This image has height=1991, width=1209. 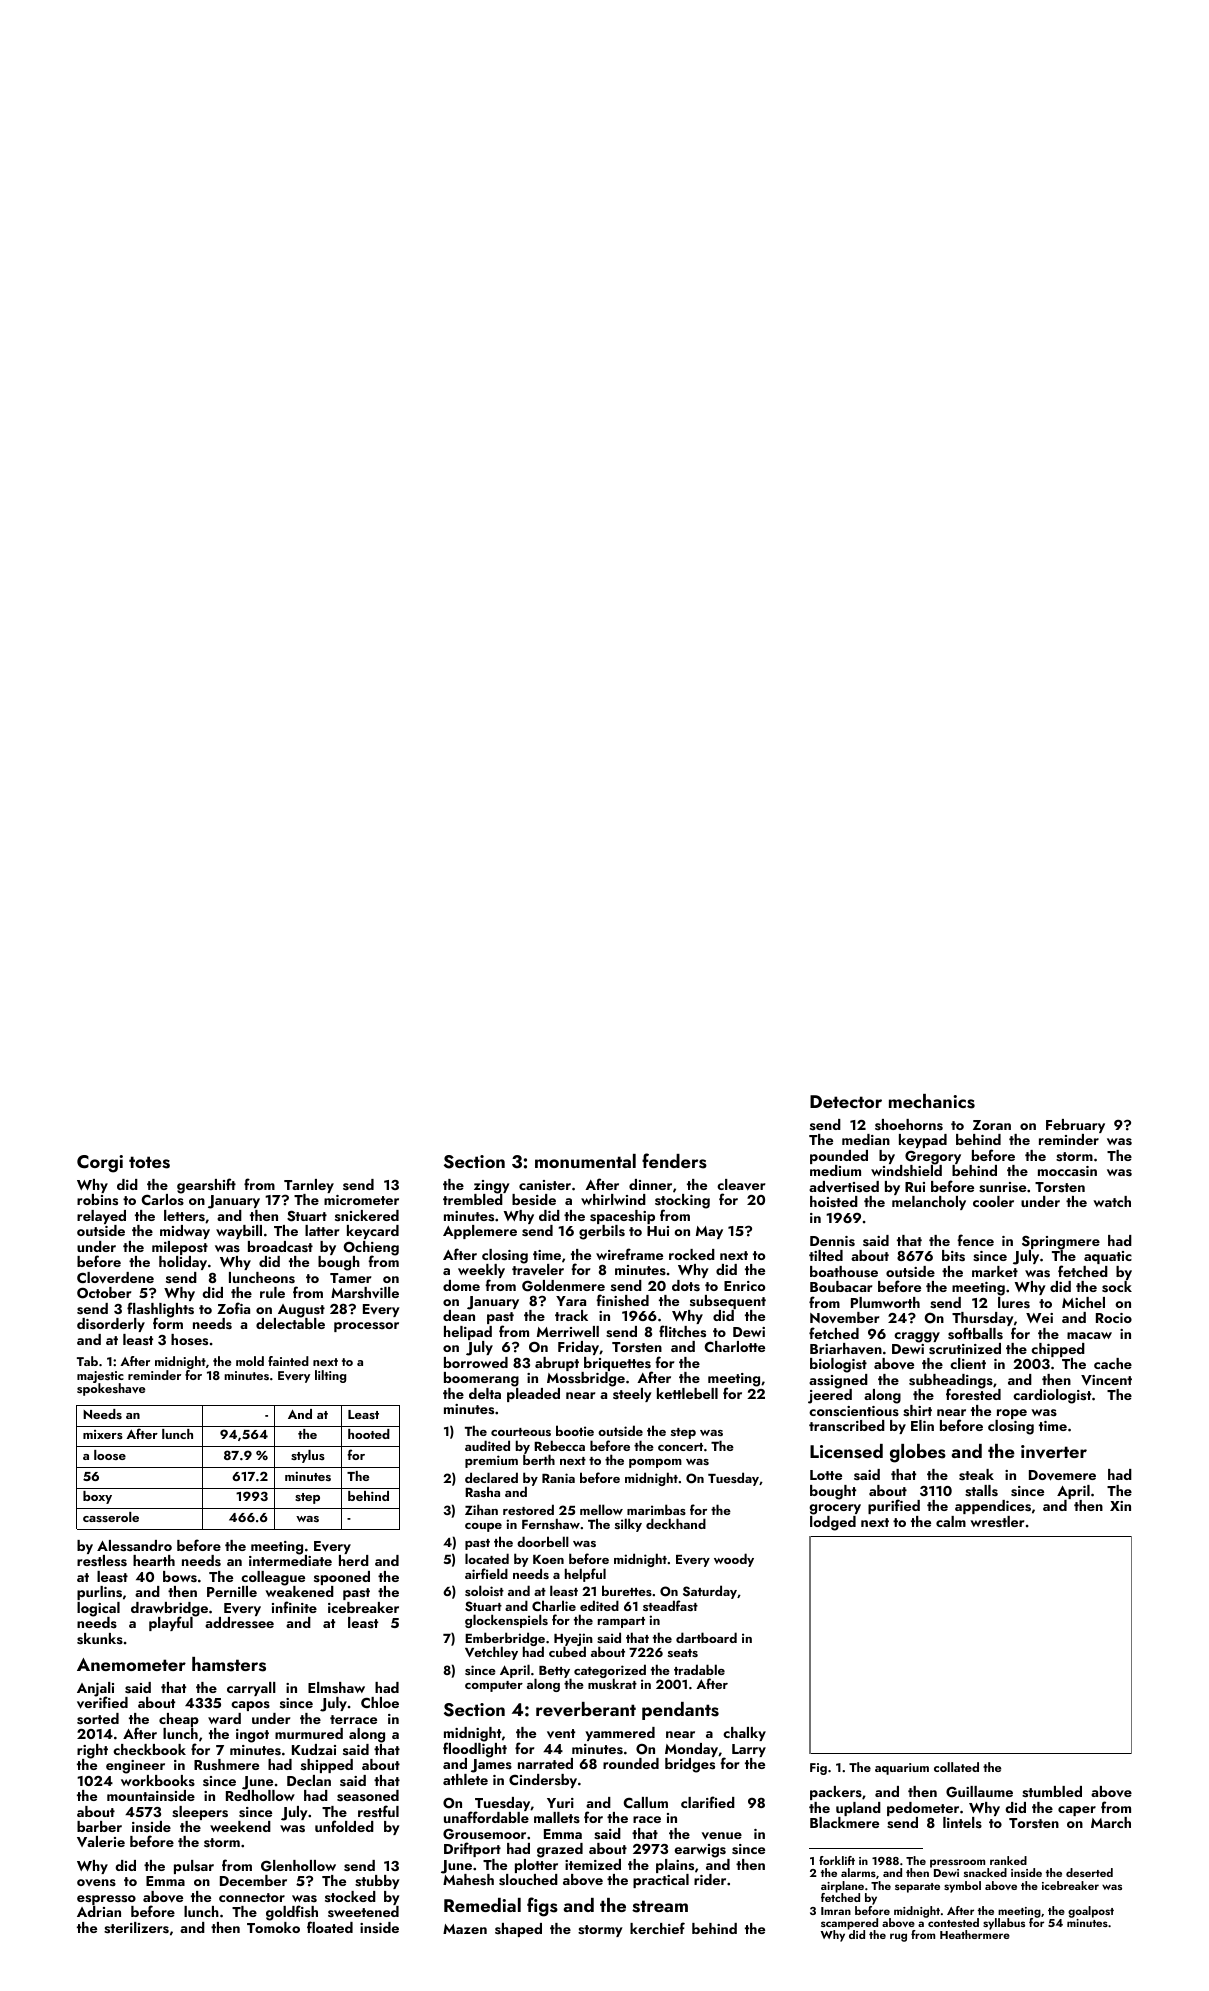 What do you see at coordinates (99, 1593) in the image?
I see `purlins` at bounding box center [99, 1593].
